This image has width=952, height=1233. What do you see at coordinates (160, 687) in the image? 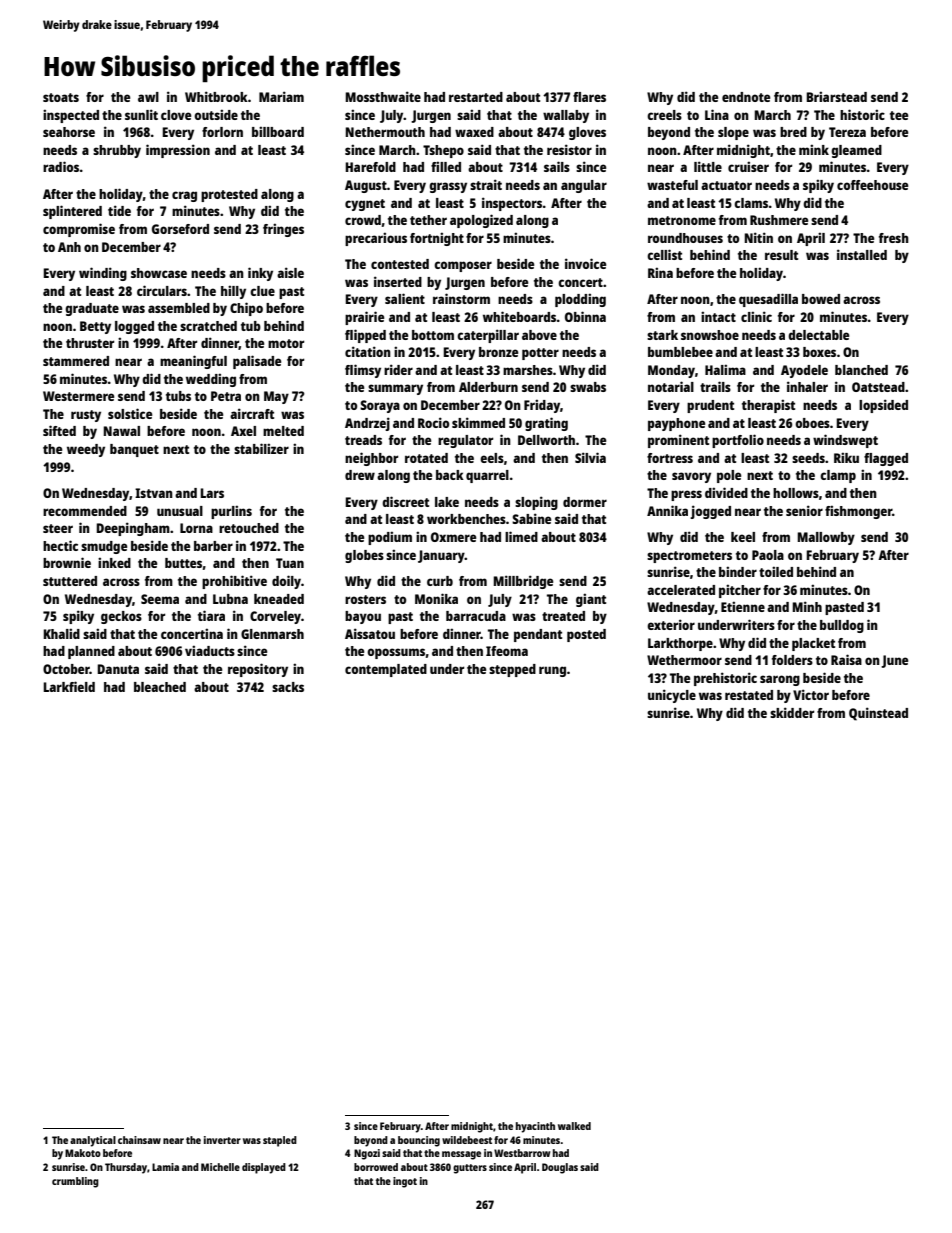
I see `bleached` at bounding box center [160, 687].
